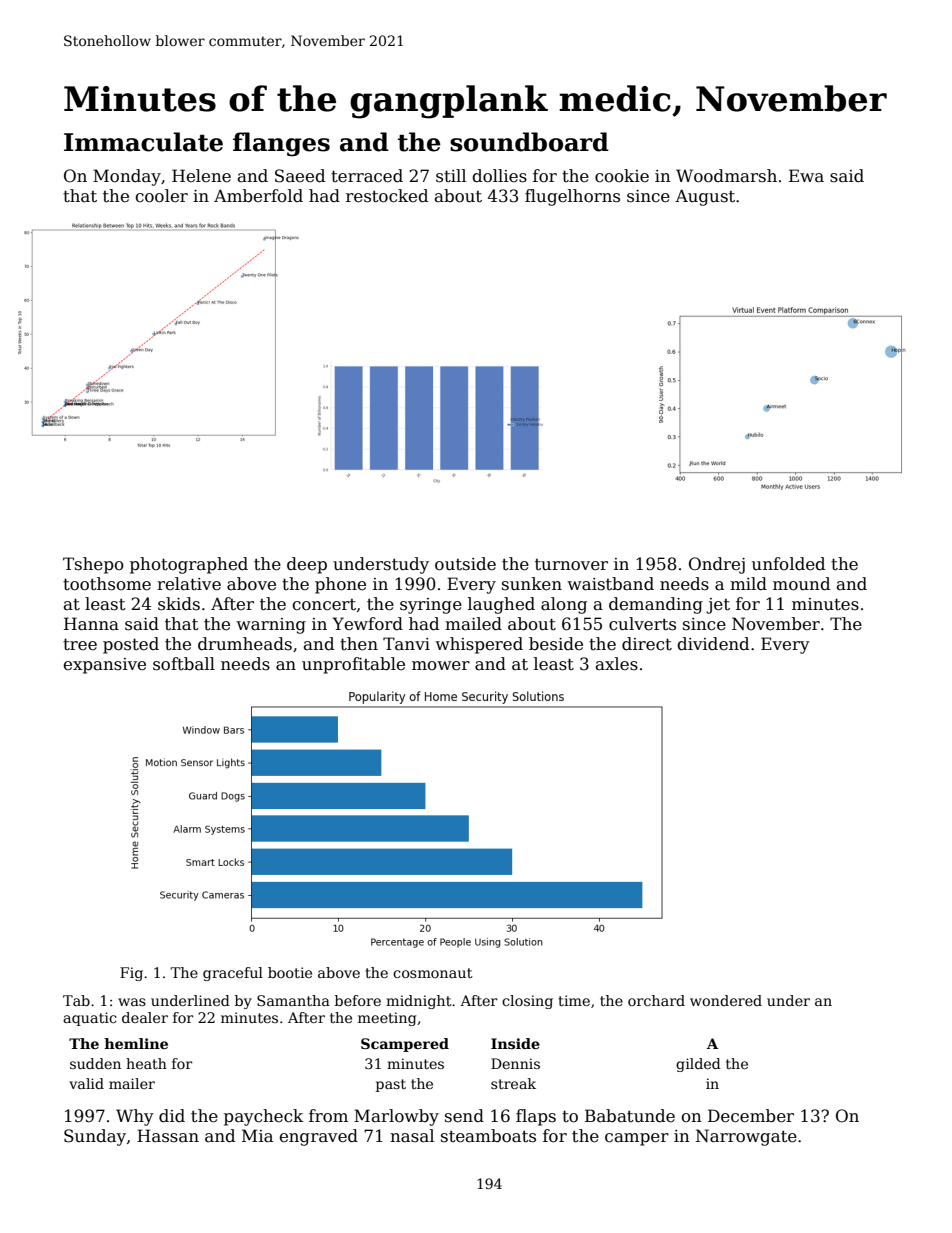 This screenshot has height=1233, width=952. Describe the element at coordinates (367, 176) in the screenshot. I see `terraced` at that location.
